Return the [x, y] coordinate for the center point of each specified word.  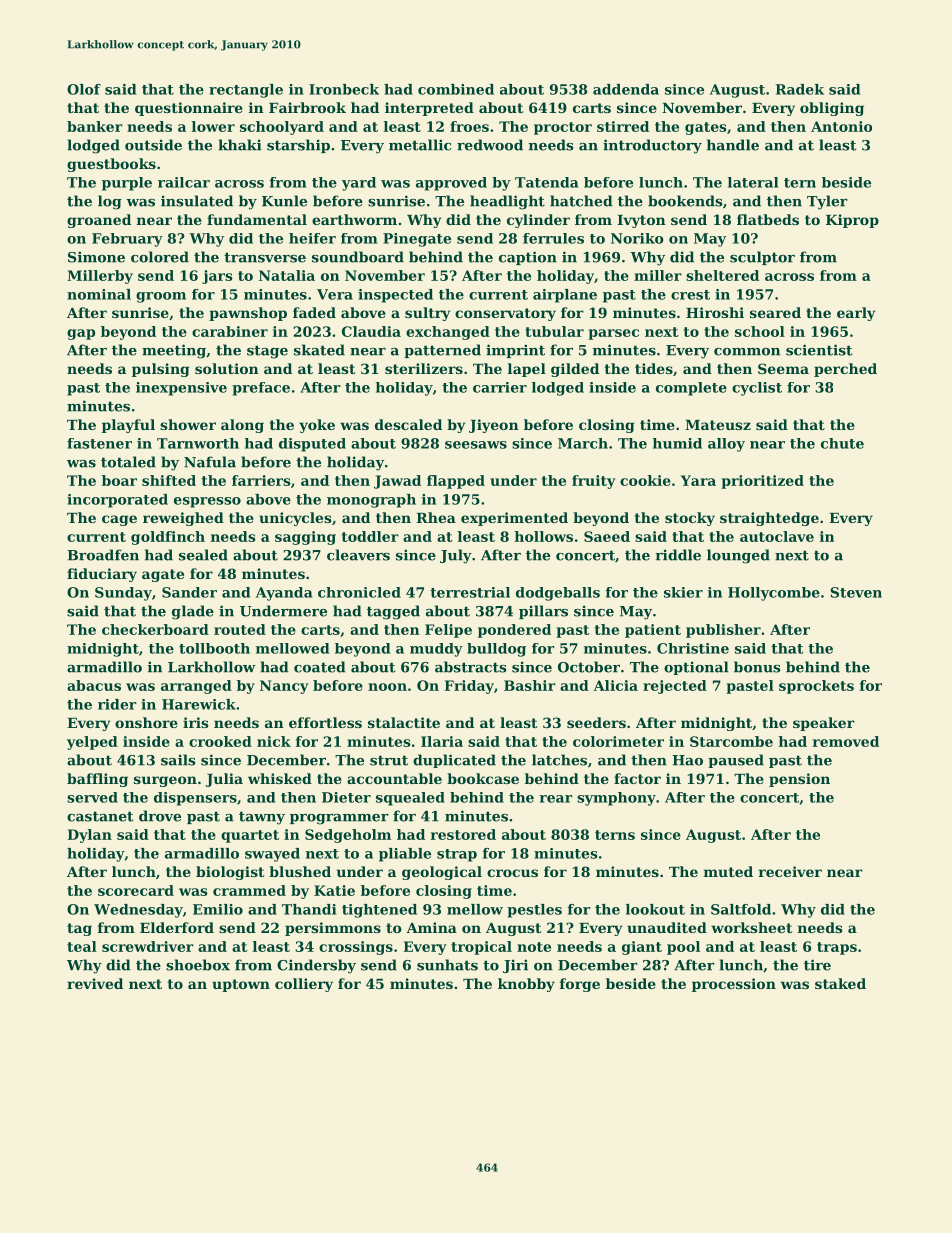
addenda [626, 89]
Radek [800, 89]
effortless [325, 722]
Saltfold [741, 909]
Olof [84, 89]
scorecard [136, 890]
